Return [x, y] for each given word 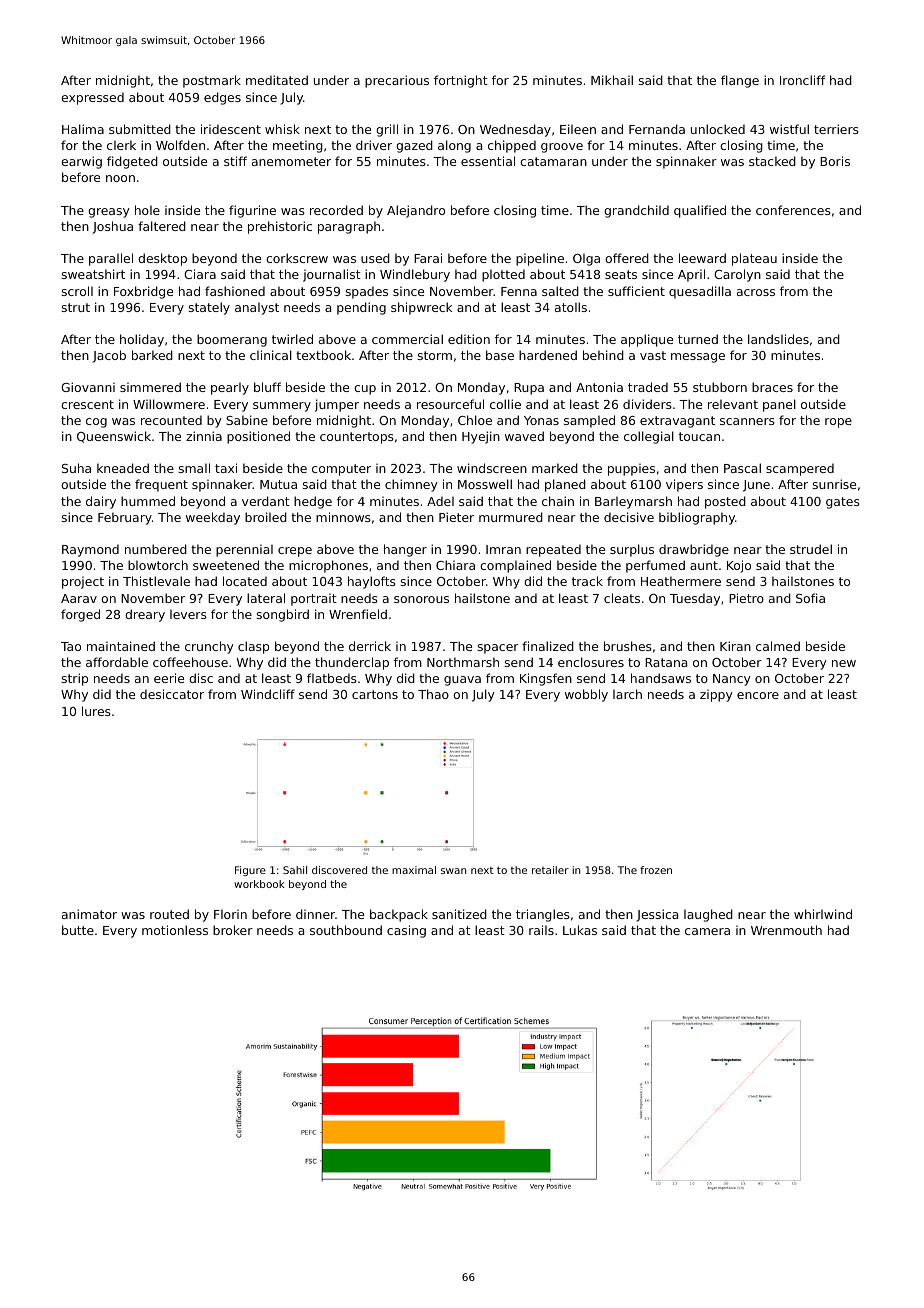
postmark [212, 81]
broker [233, 930]
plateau [754, 259]
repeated [553, 550]
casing [406, 931]
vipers [684, 485]
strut [75, 307]
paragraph [349, 227]
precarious [397, 81]
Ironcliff [802, 80]
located [245, 581]
